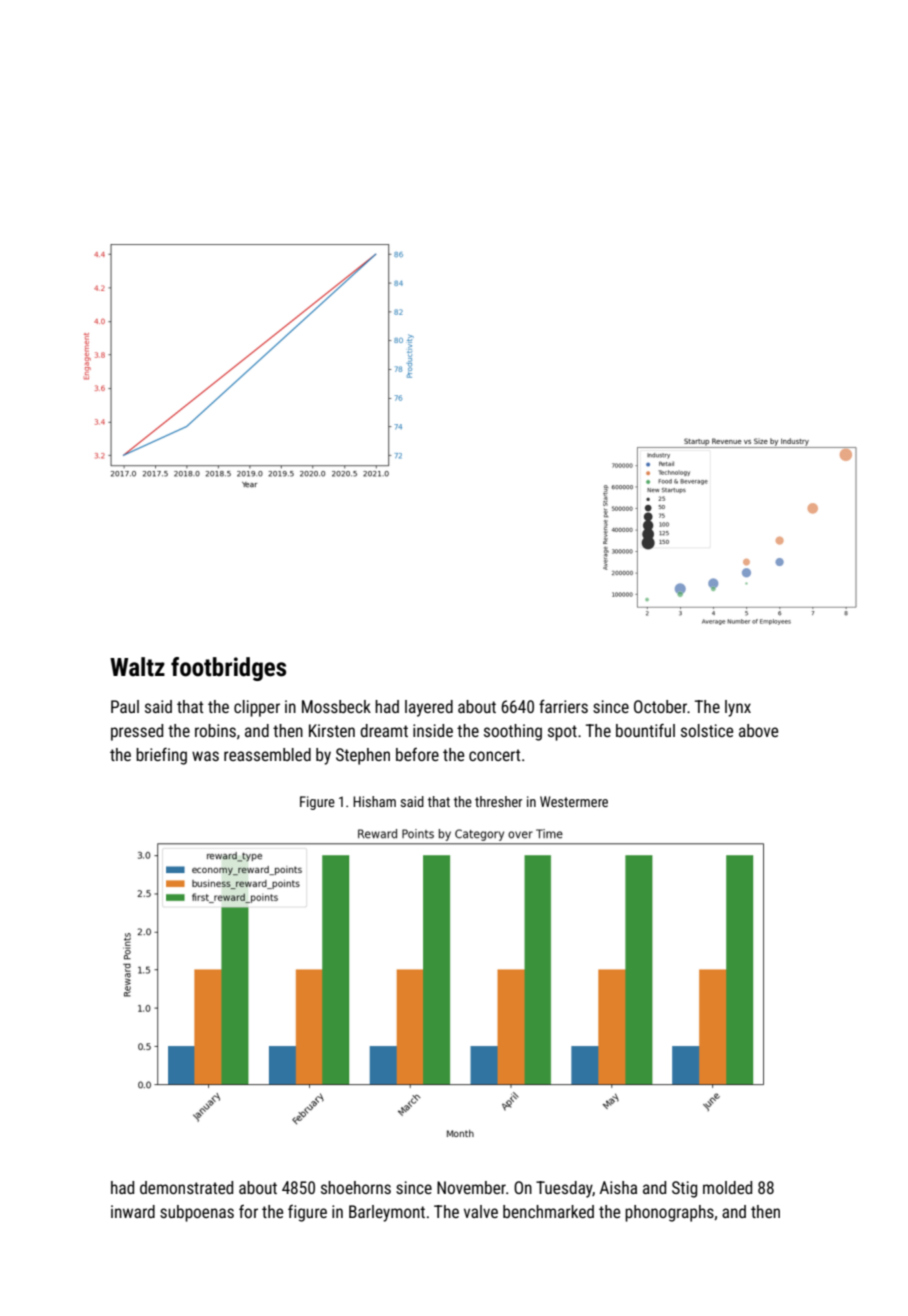 The image size is (908, 1316). What do you see at coordinates (481, 1211) in the screenshot?
I see `valve` at bounding box center [481, 1211].
